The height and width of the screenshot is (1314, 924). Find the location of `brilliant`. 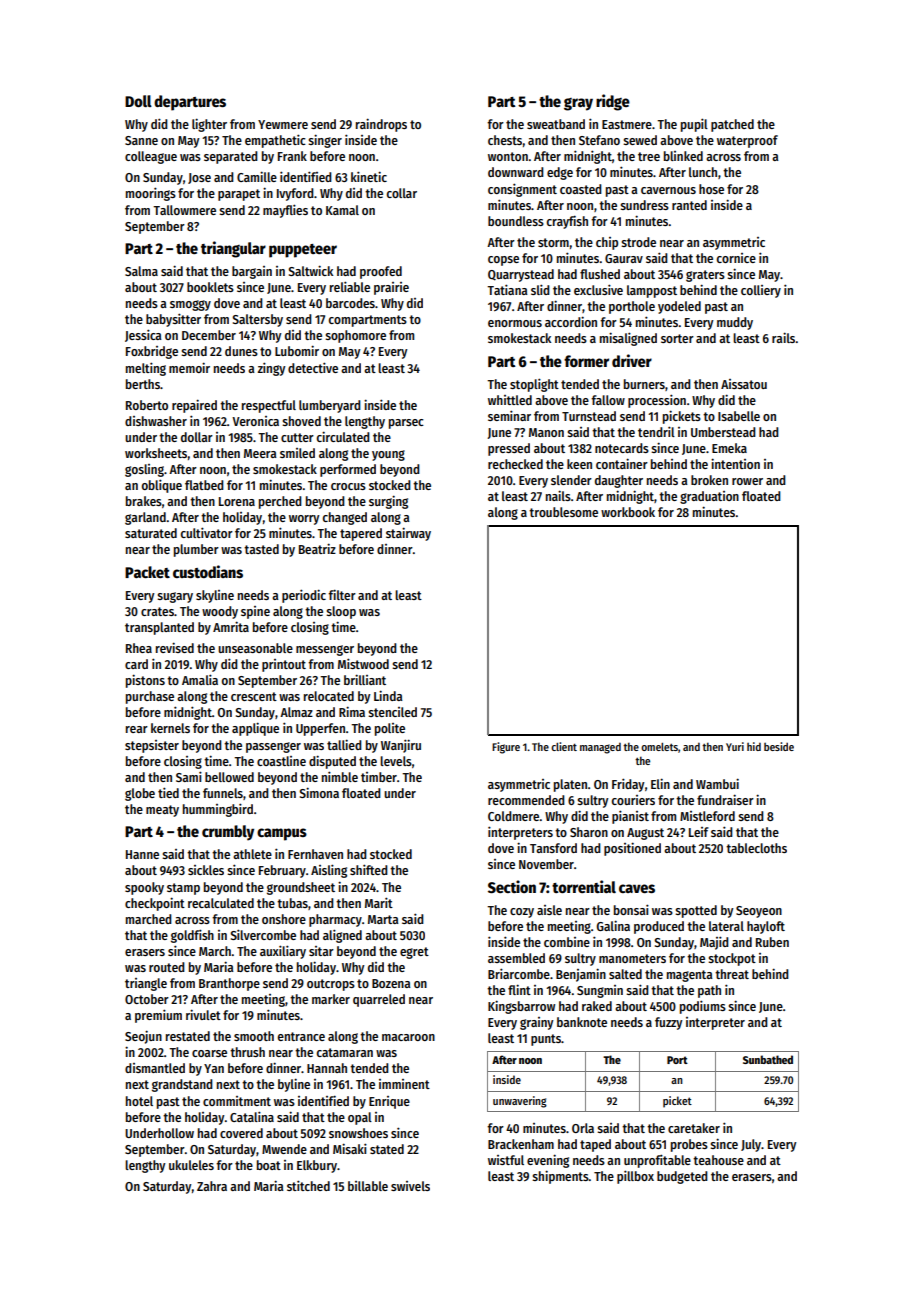

brilliant is located at coordinates (365, 679).
